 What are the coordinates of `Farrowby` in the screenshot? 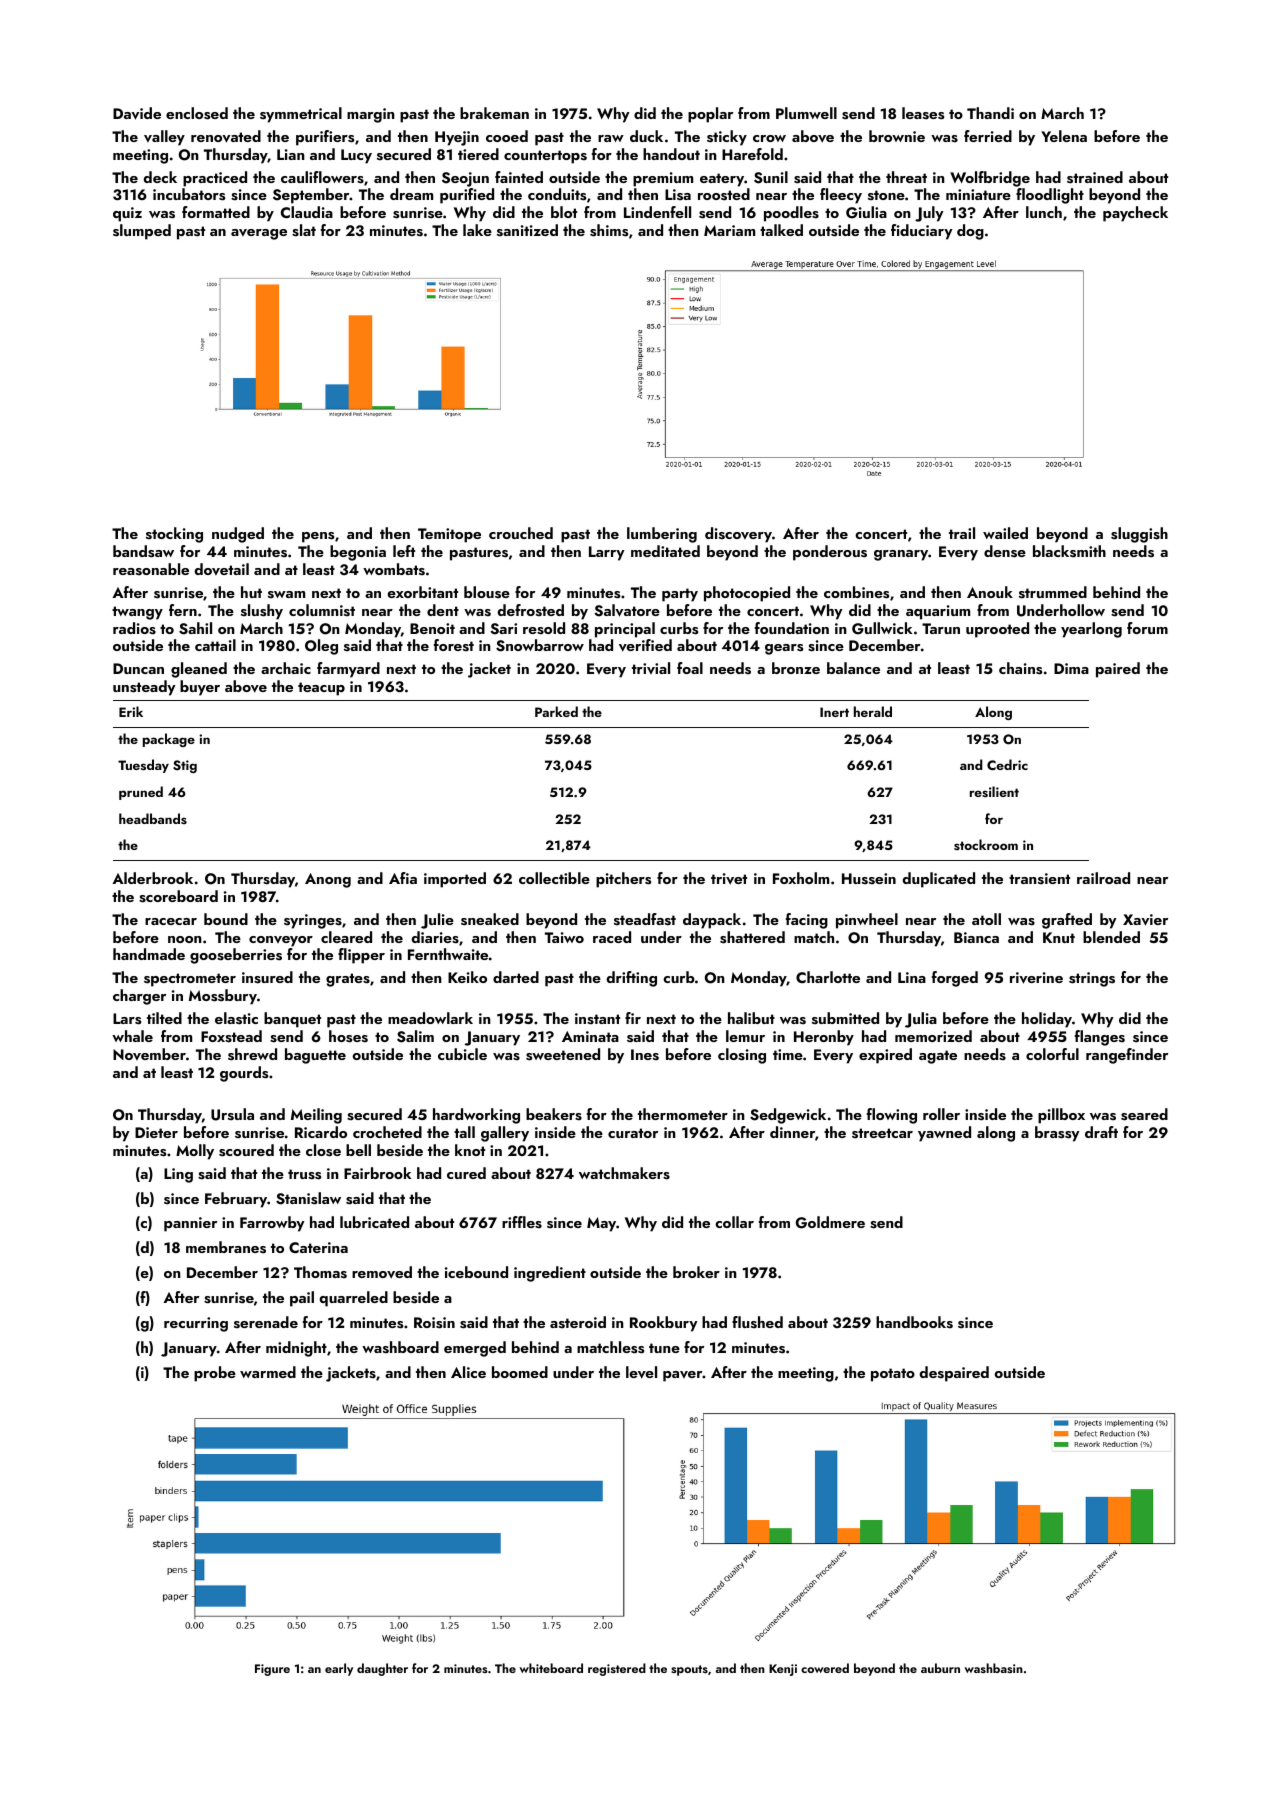 It's located at (272, 1224).
